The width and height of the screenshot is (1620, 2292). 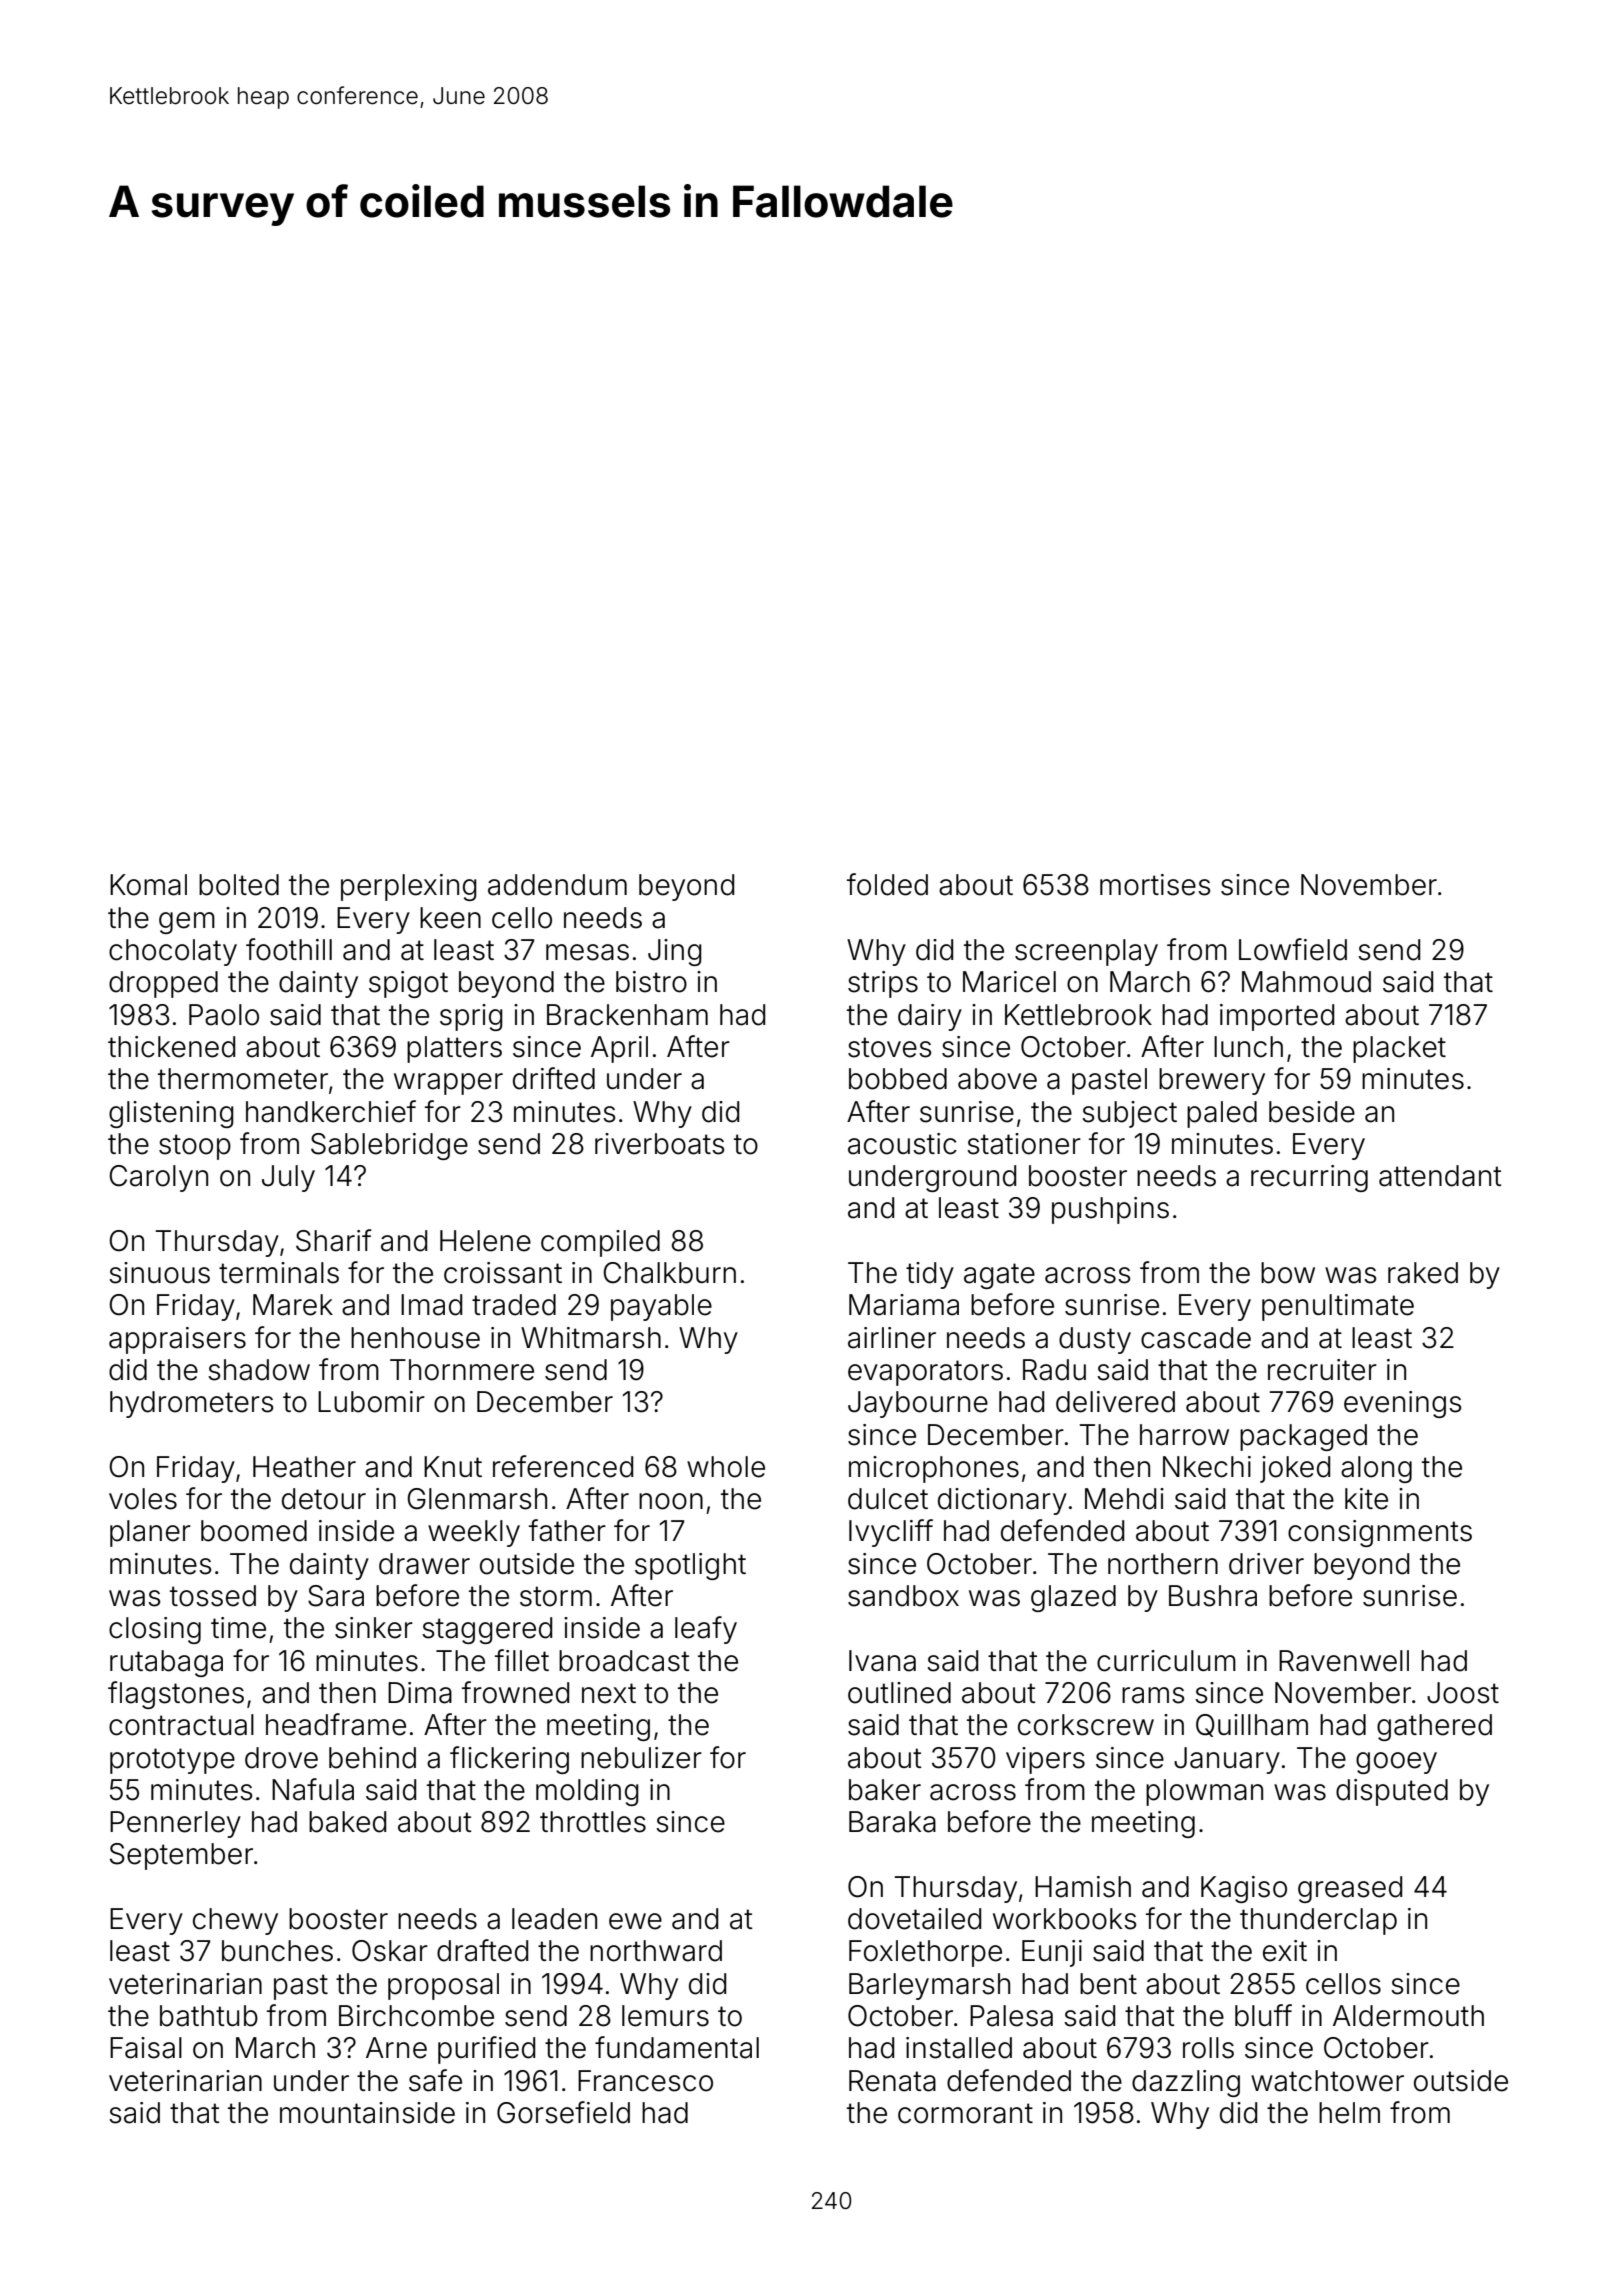 What do you see at coordinates (146, 2048) in the screenshot?
I see `Faisal` at bounding box center [146, 2048].
